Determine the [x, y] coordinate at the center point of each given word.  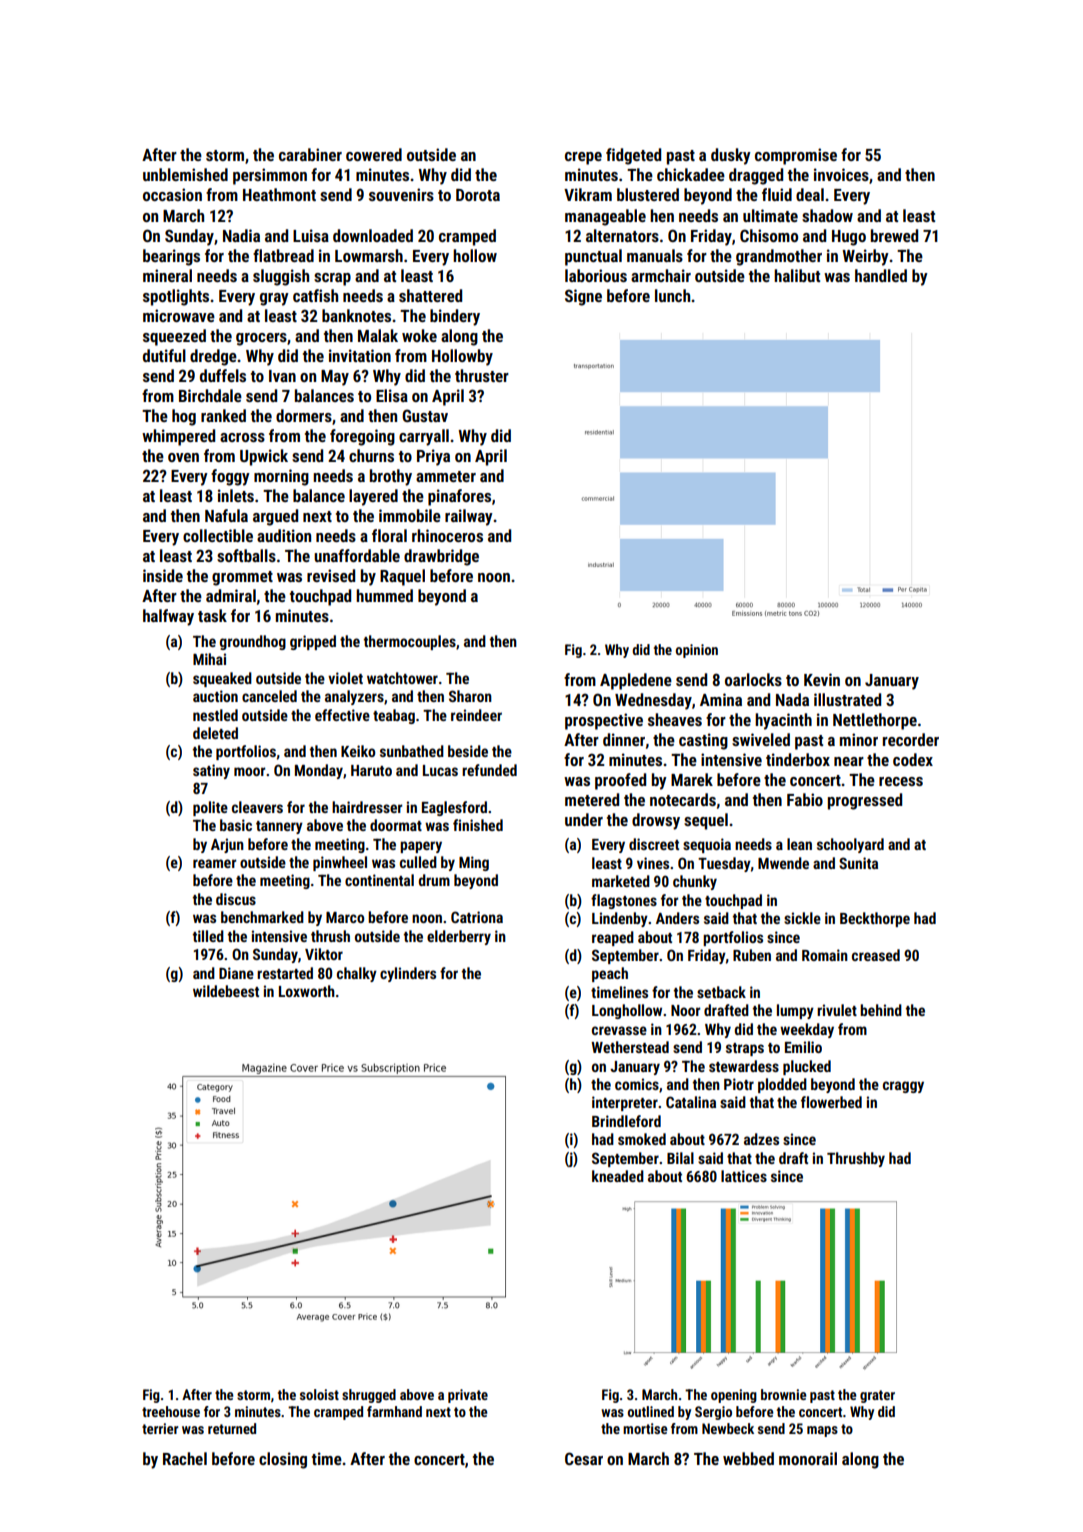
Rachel [185, 1458]
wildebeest [226, 991]
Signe [583, 297]
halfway [168, 617]
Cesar [584, 1458]
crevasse [619, 1030]
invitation [360, 355]
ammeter [446, 476]
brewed [894, 235]
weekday [807, 1030]
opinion [697, 651]
